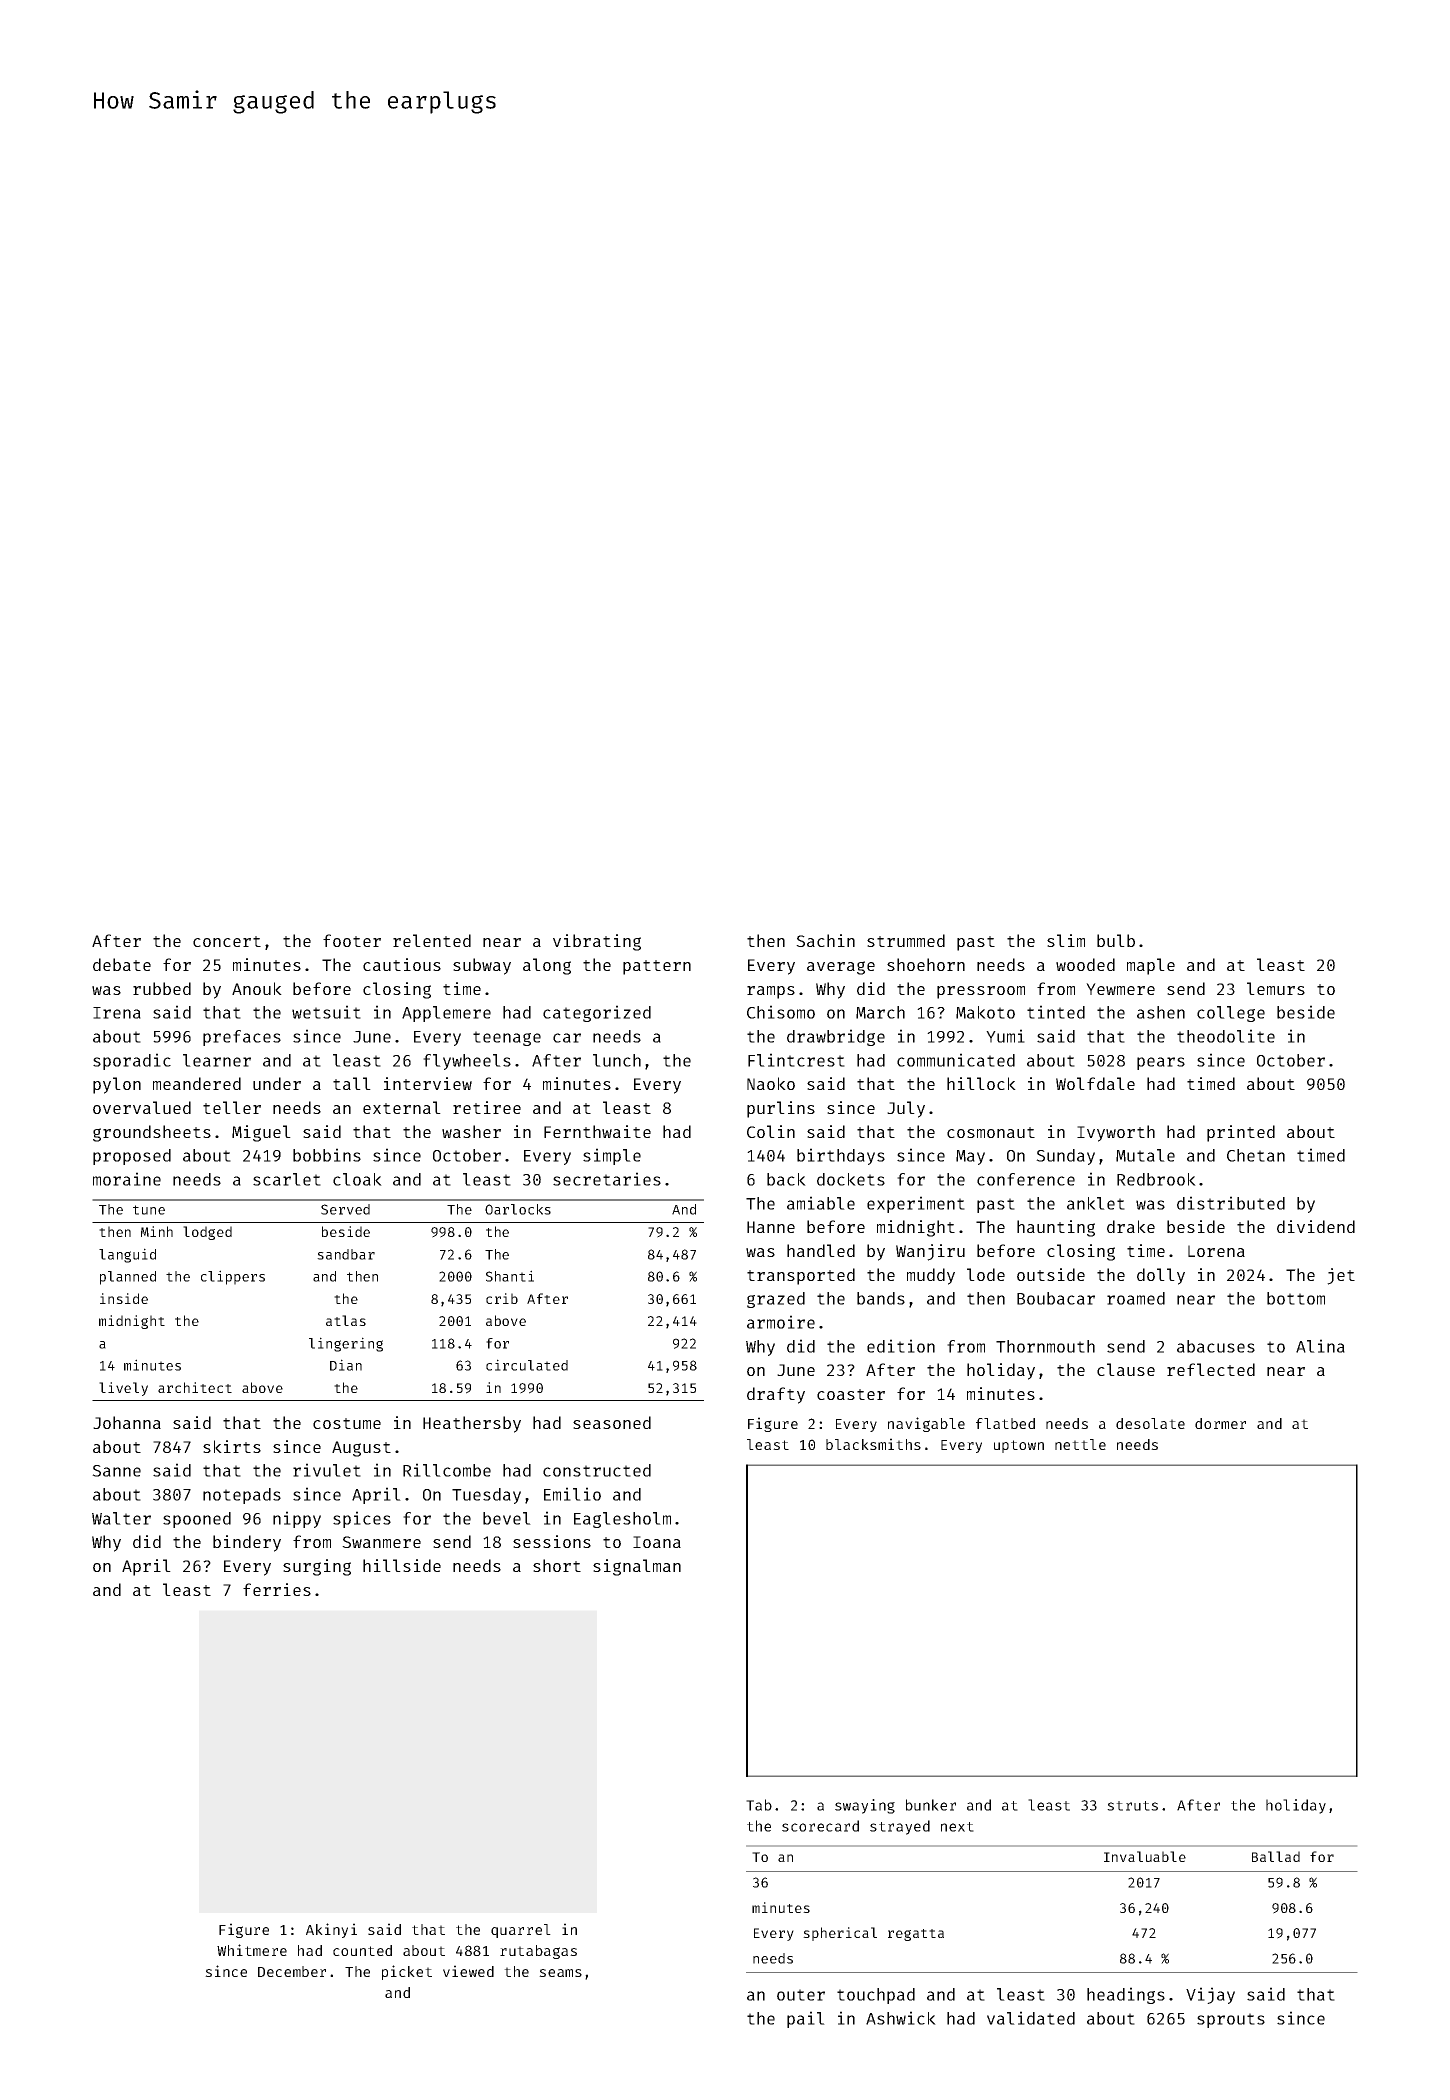 The width and height of the screenshot is (1450, 2100). I want to click on Swanmere, so click(381, 1542).
